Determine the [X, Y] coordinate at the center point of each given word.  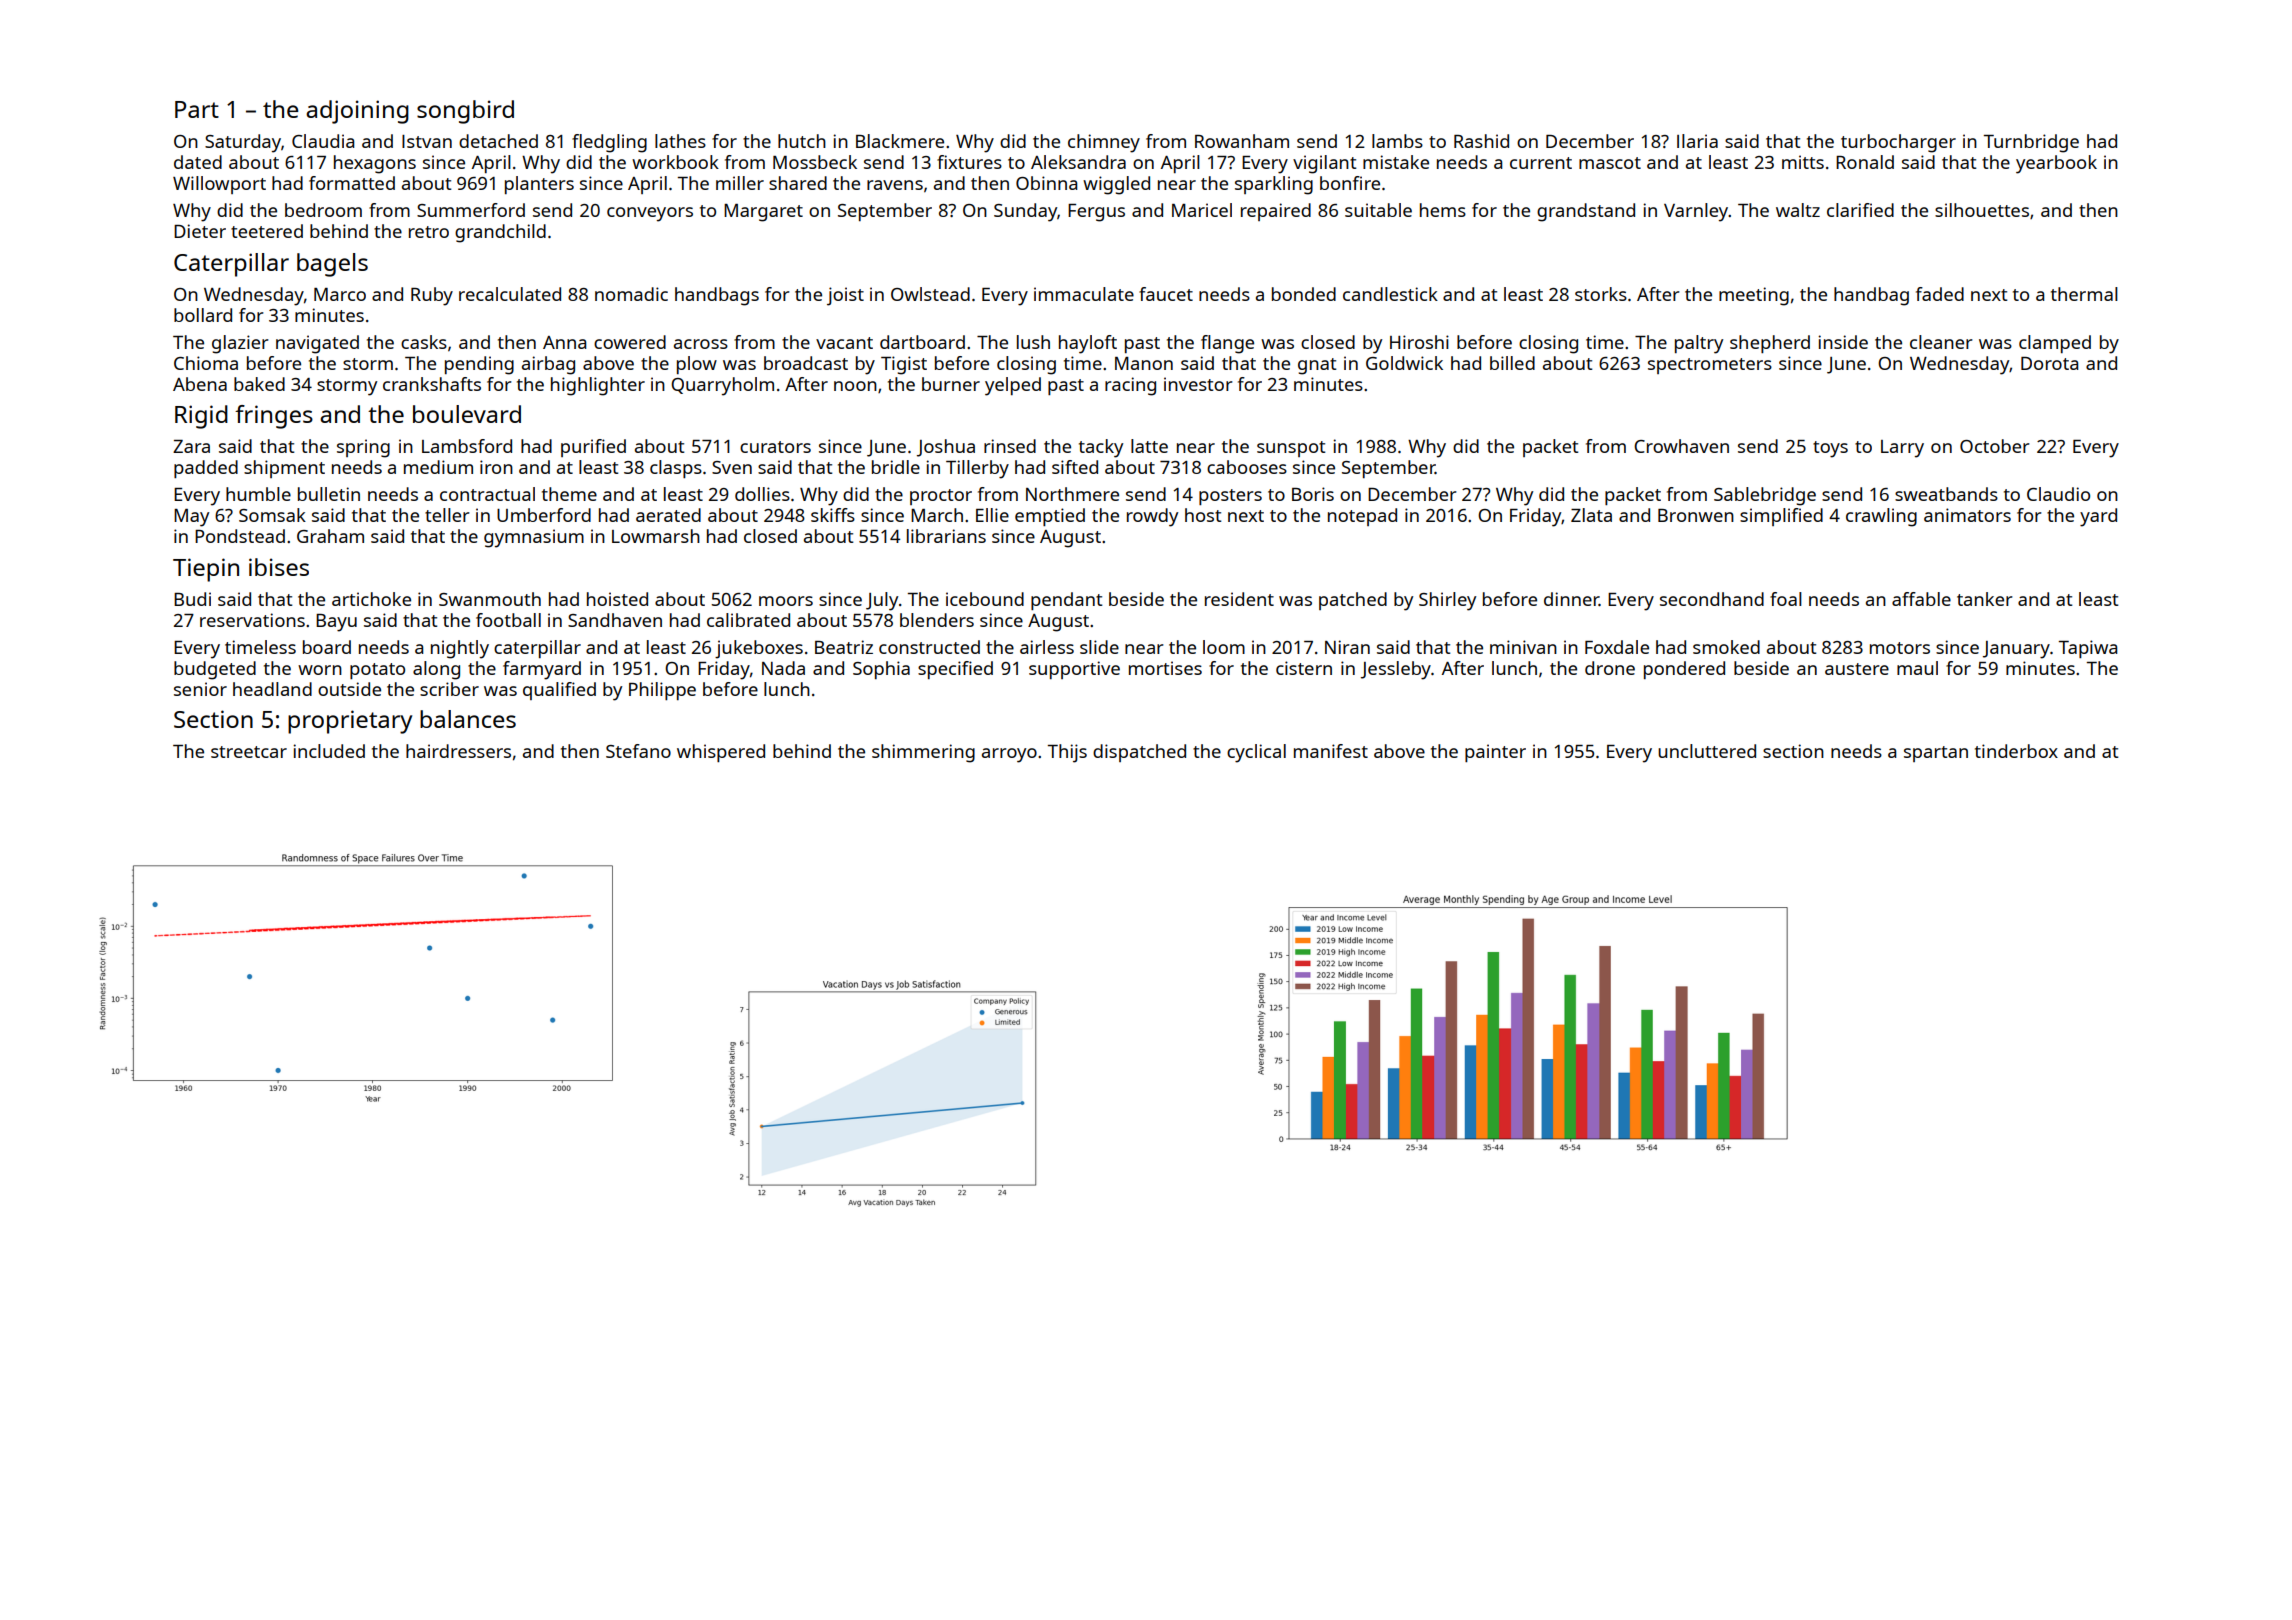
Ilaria [1697, 141]
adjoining [357, 112]
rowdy [1152, 517]
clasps [676, 469]
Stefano [638, 751]
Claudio [2058, 494]
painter [1495, 753]
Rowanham [1242, 141]
